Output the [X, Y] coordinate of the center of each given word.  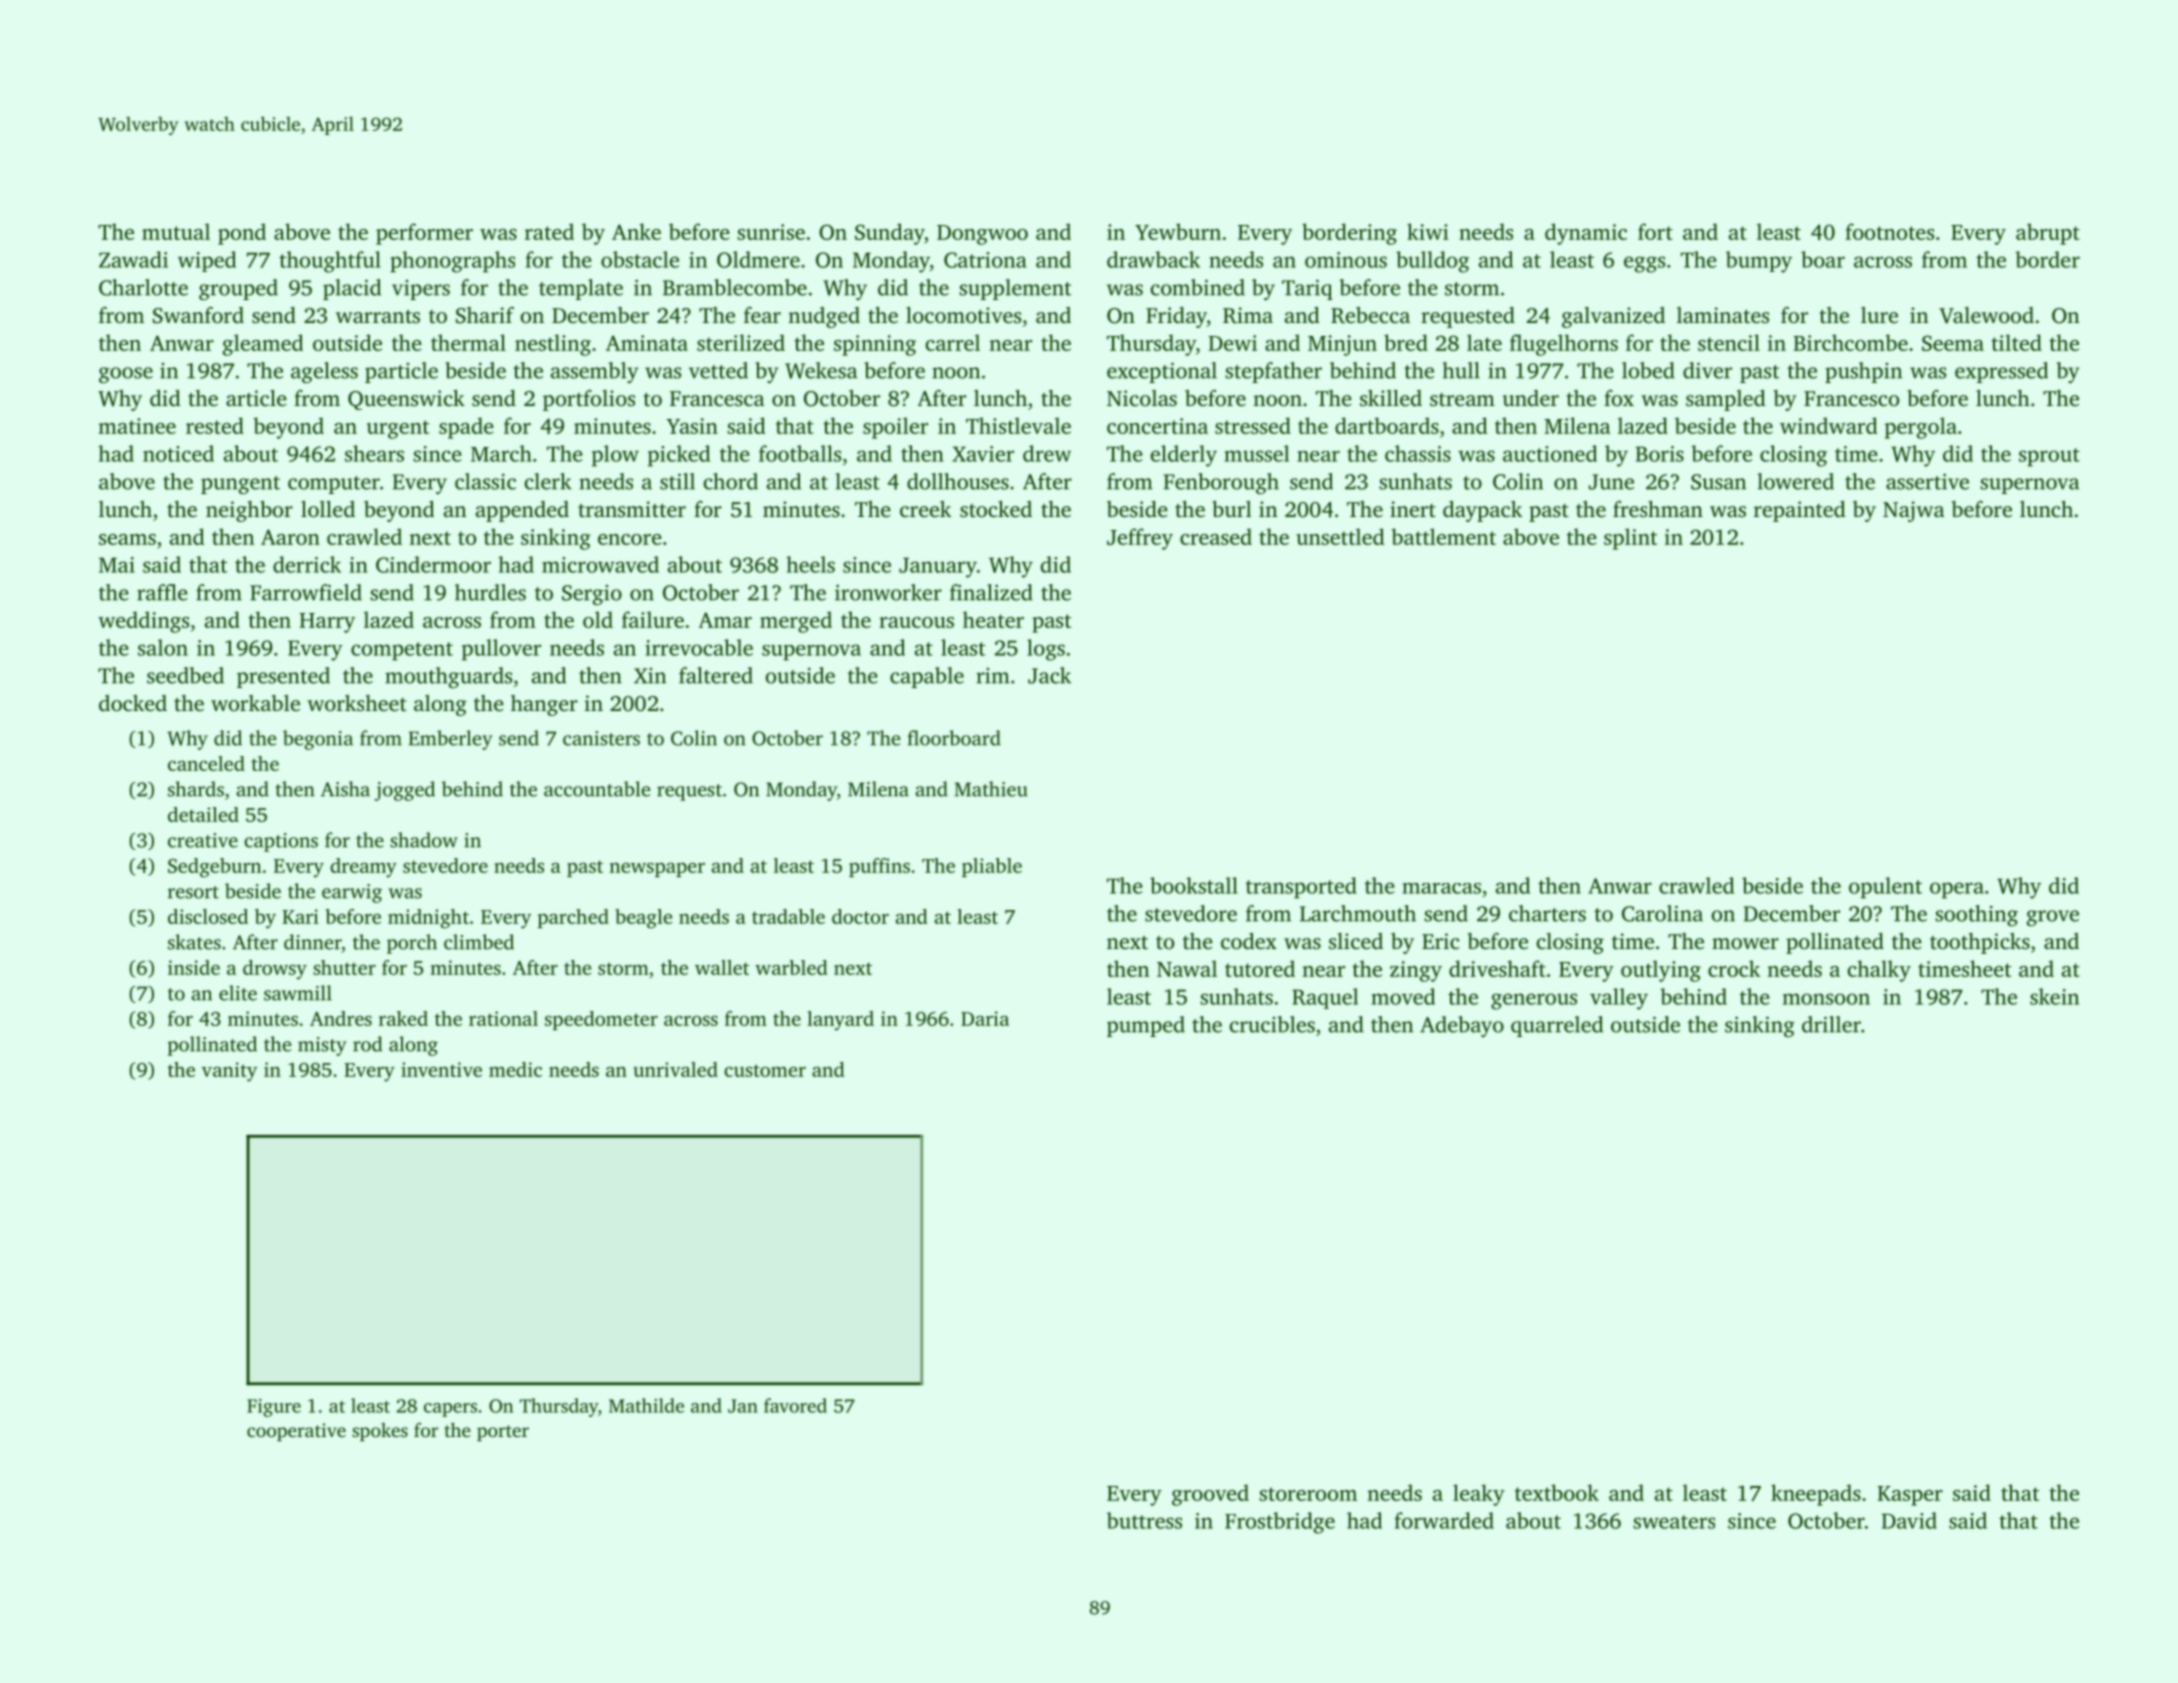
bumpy [1759, 262]
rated [549, 231]
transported [1301, 888]
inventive [441, 1069]
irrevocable [699, 647]
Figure [274, 1408]
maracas [1441, 888]
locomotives [963, 315]
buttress [1144, 1520]
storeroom [1308, 1494]
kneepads [1816, 1495]
